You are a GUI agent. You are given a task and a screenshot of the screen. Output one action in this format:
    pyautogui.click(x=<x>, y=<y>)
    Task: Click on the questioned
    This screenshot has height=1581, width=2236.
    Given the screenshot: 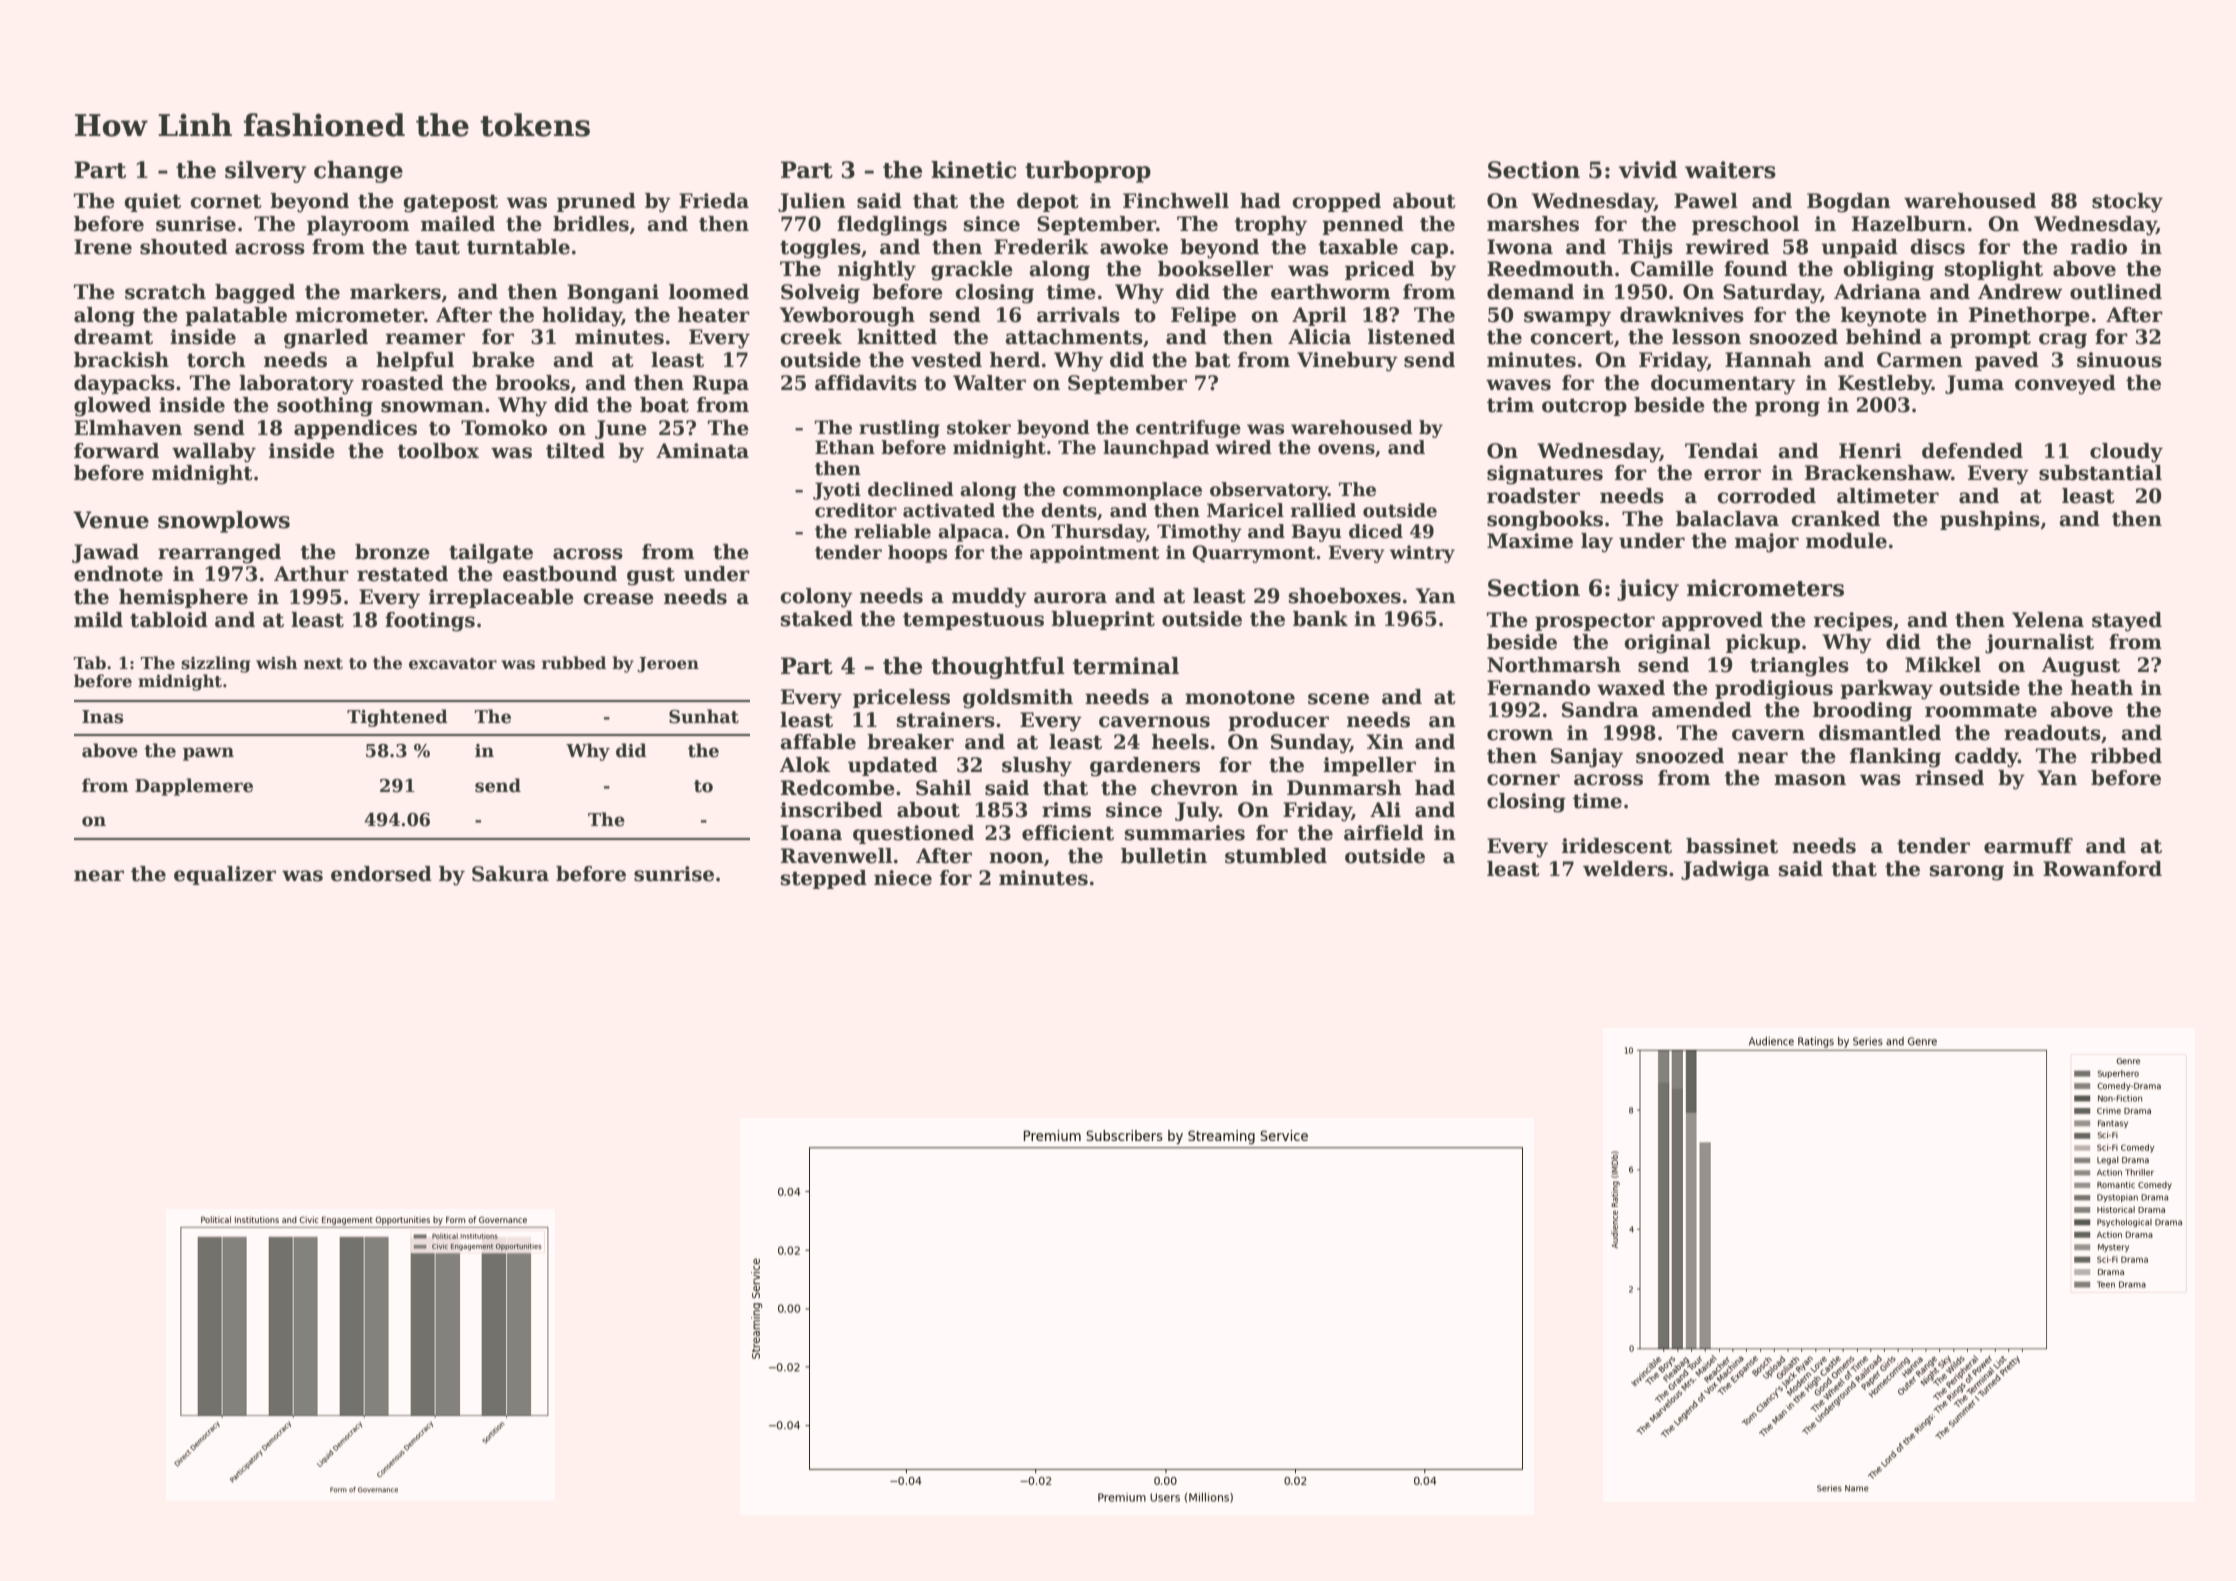 What is the action you would take?
    pyautogui.click(x=913, y=834)
